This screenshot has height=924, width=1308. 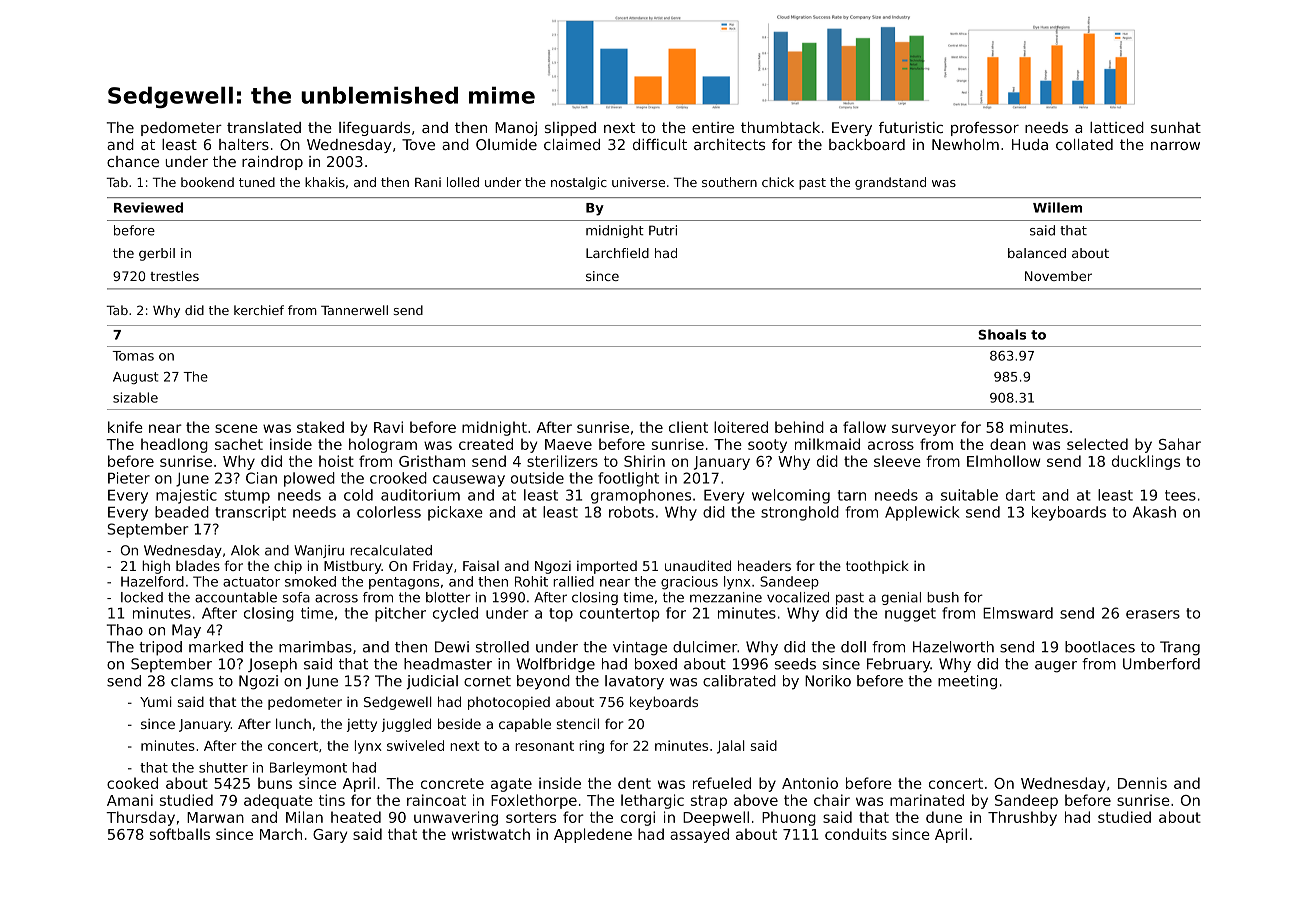 What do you see at coordinates (278, 801) in the screenshot?
I see `adequate` at bounding box center [278, 801].
